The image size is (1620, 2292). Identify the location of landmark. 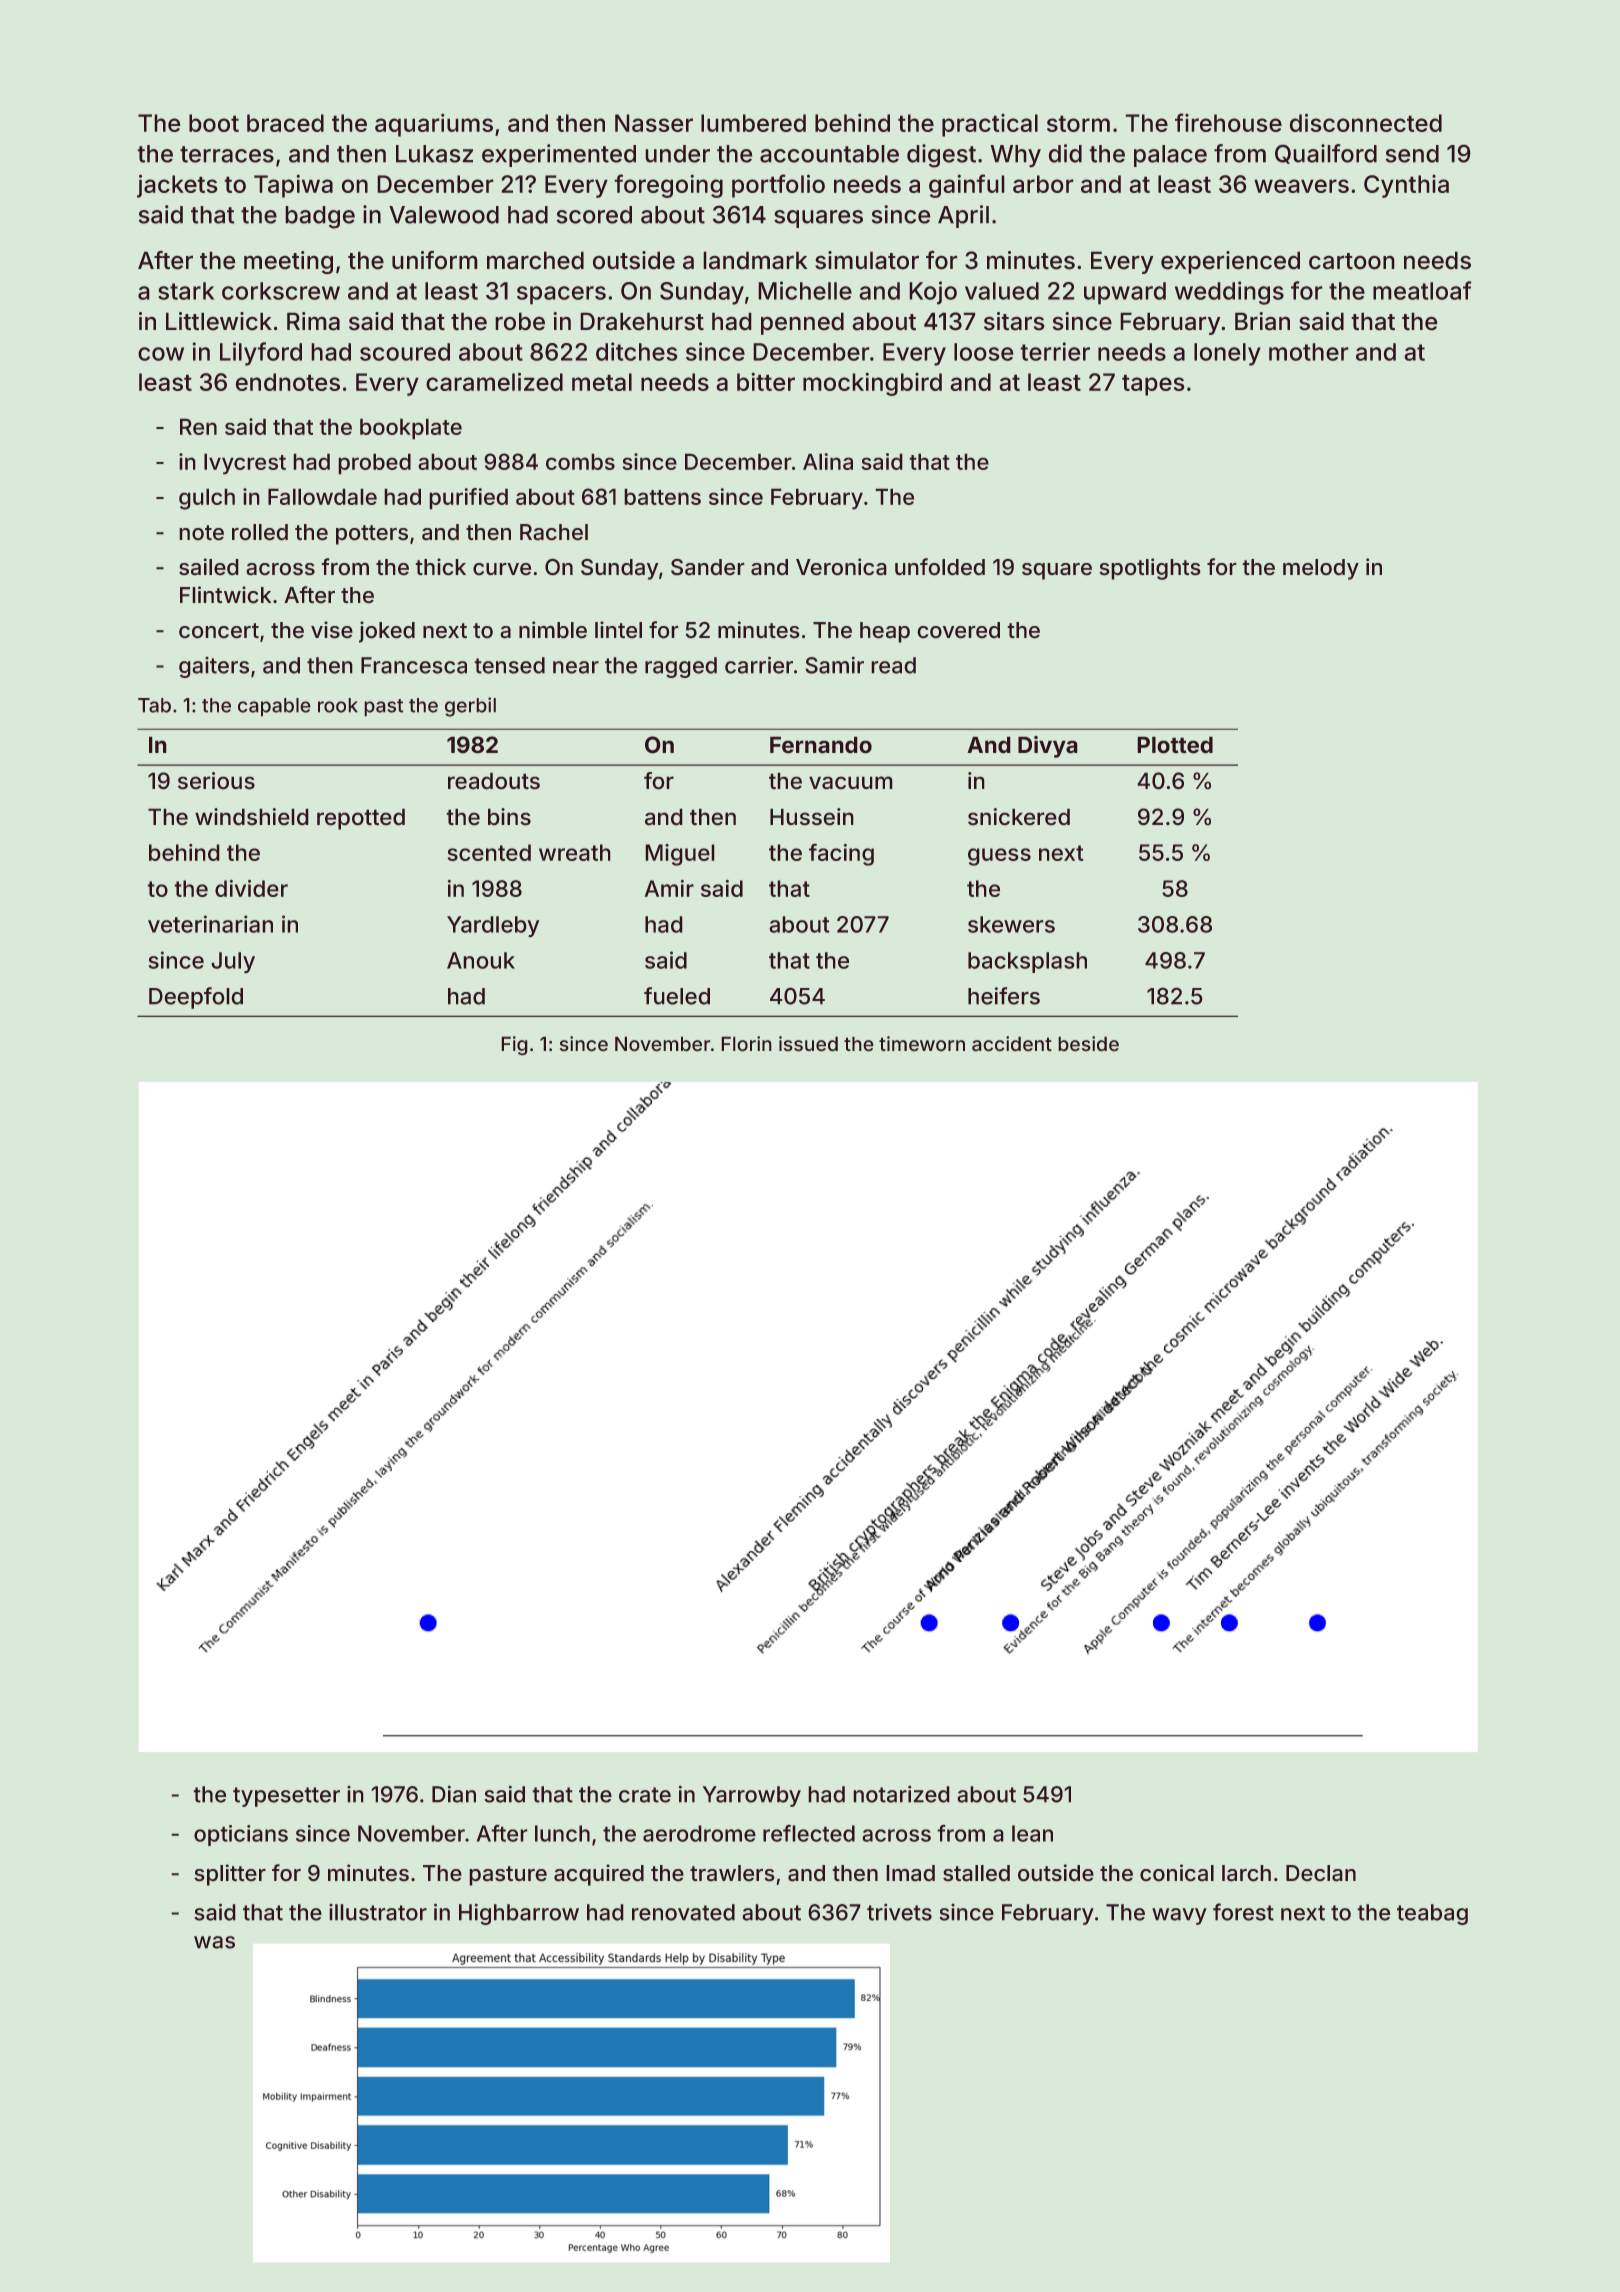
(755, 260).
